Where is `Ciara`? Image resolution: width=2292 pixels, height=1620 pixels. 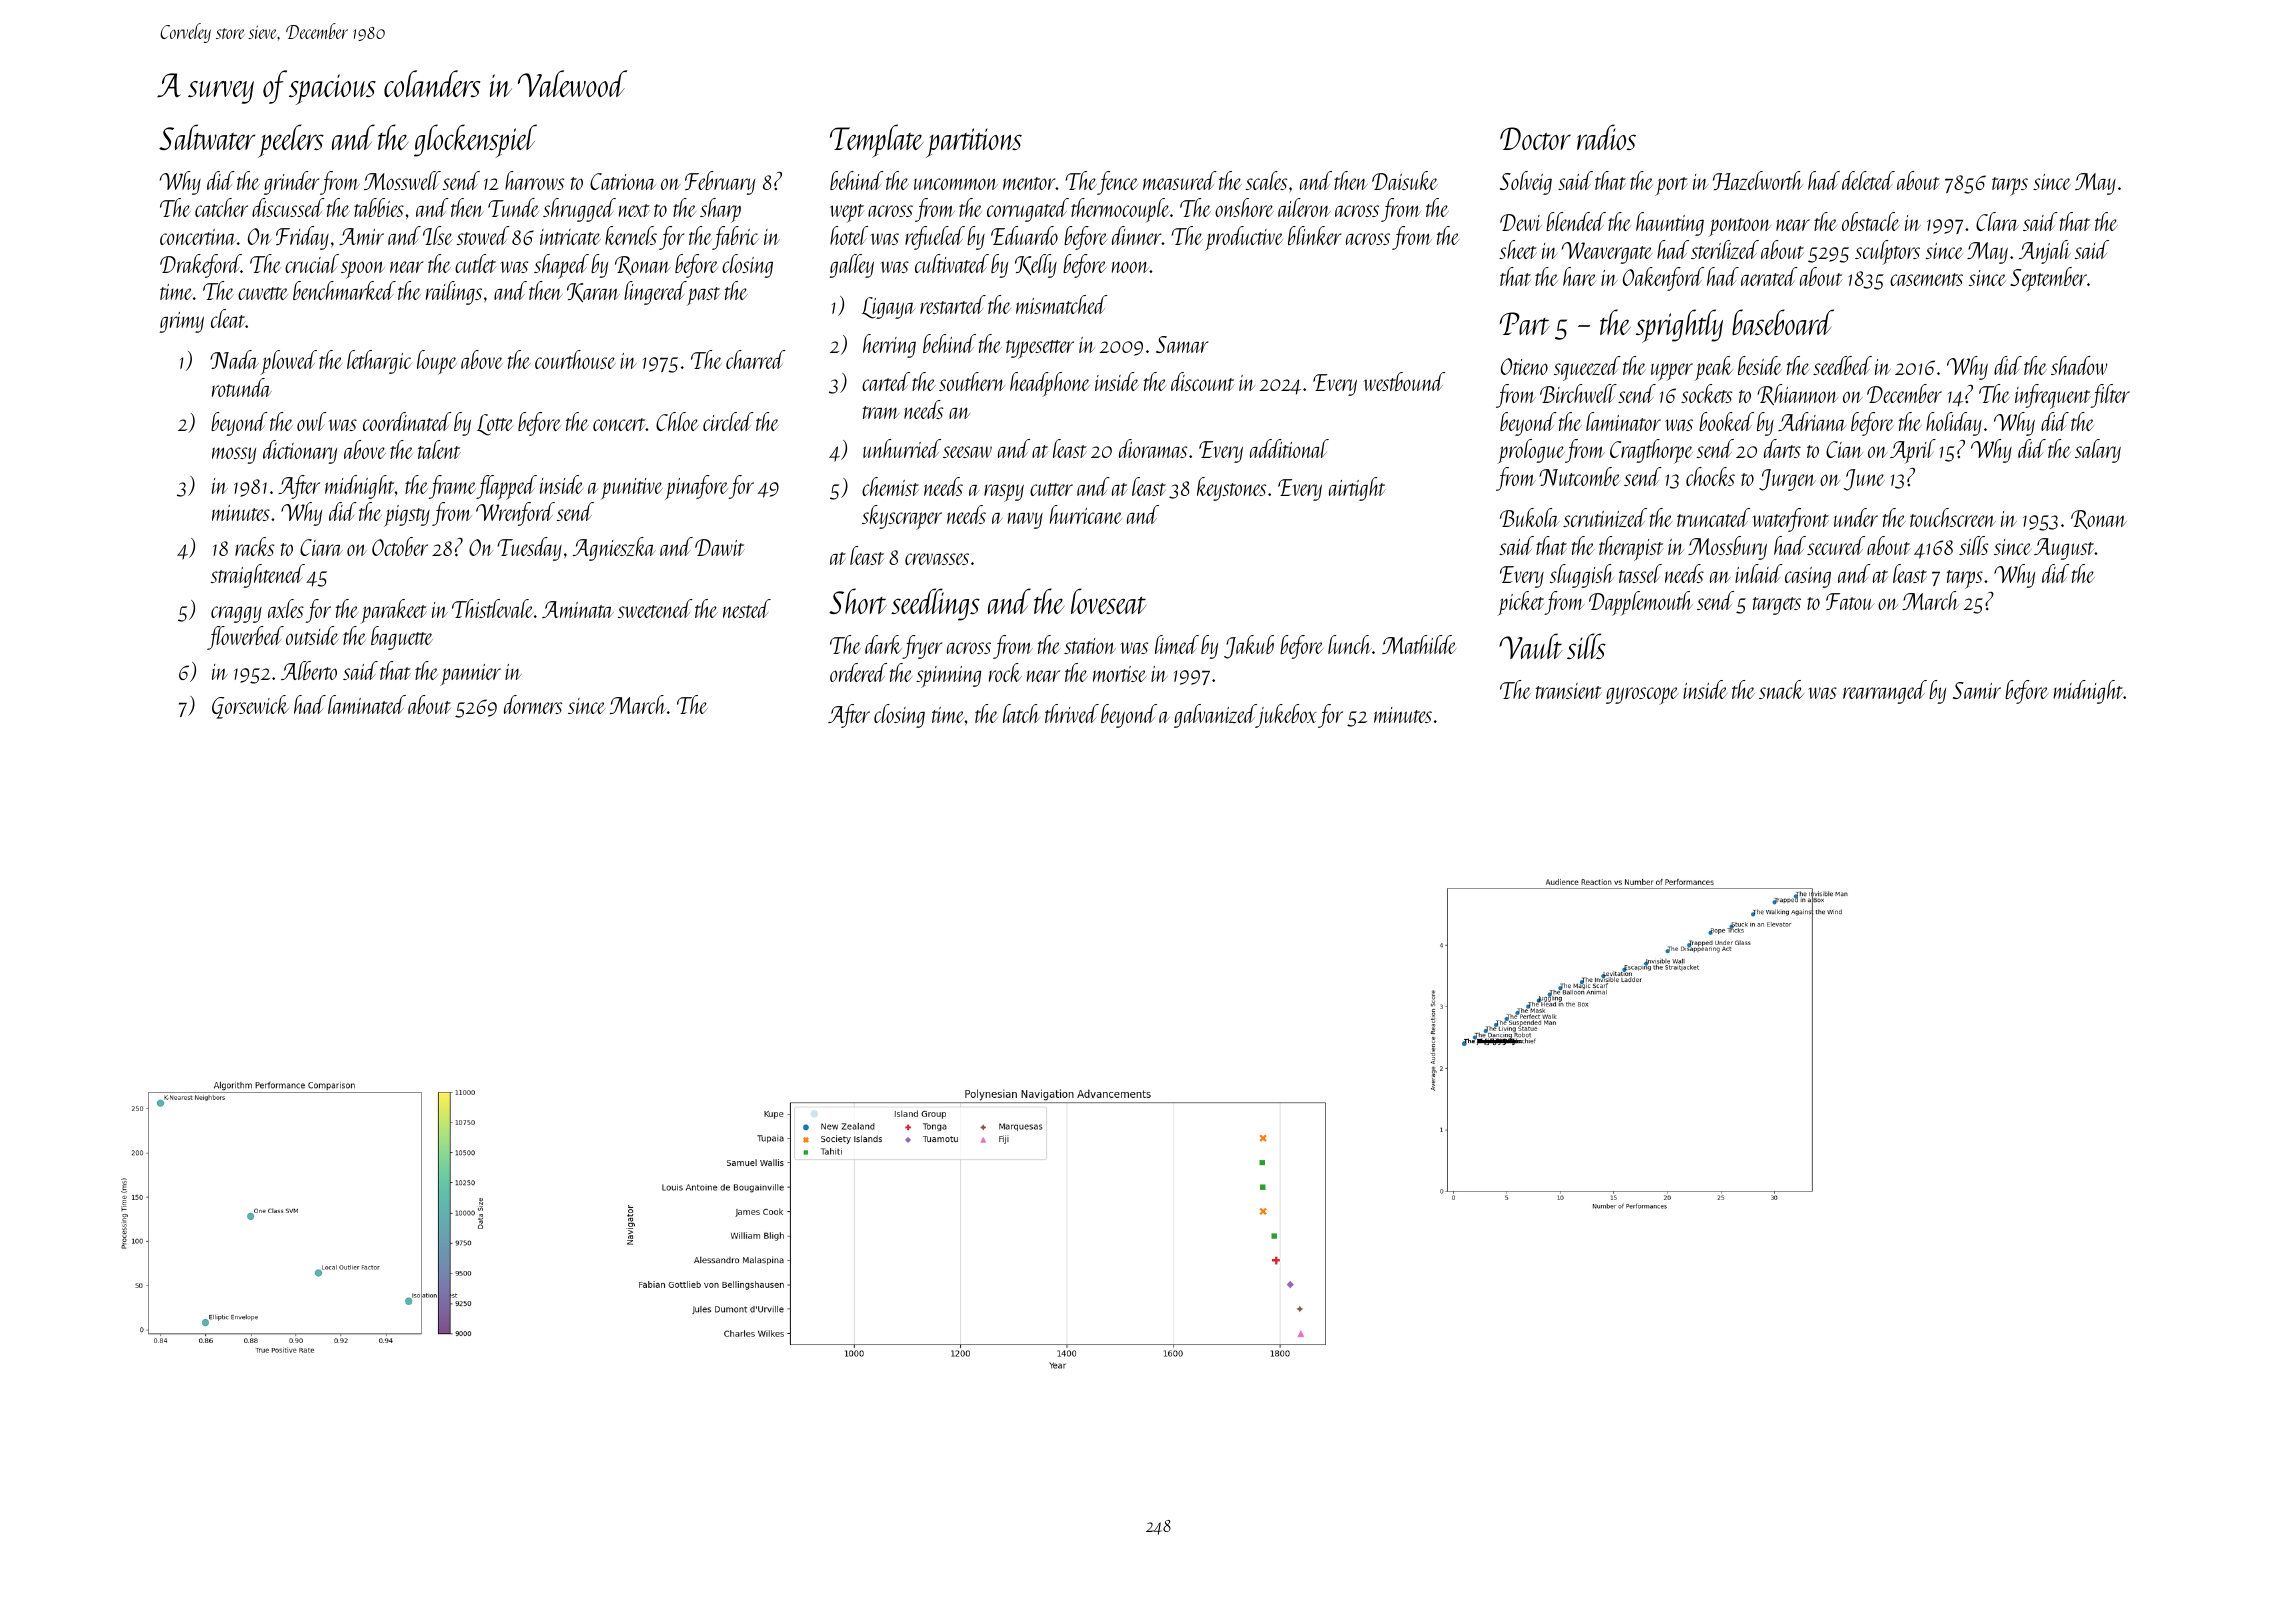 Ciara is located at coordinates (321, 547).
